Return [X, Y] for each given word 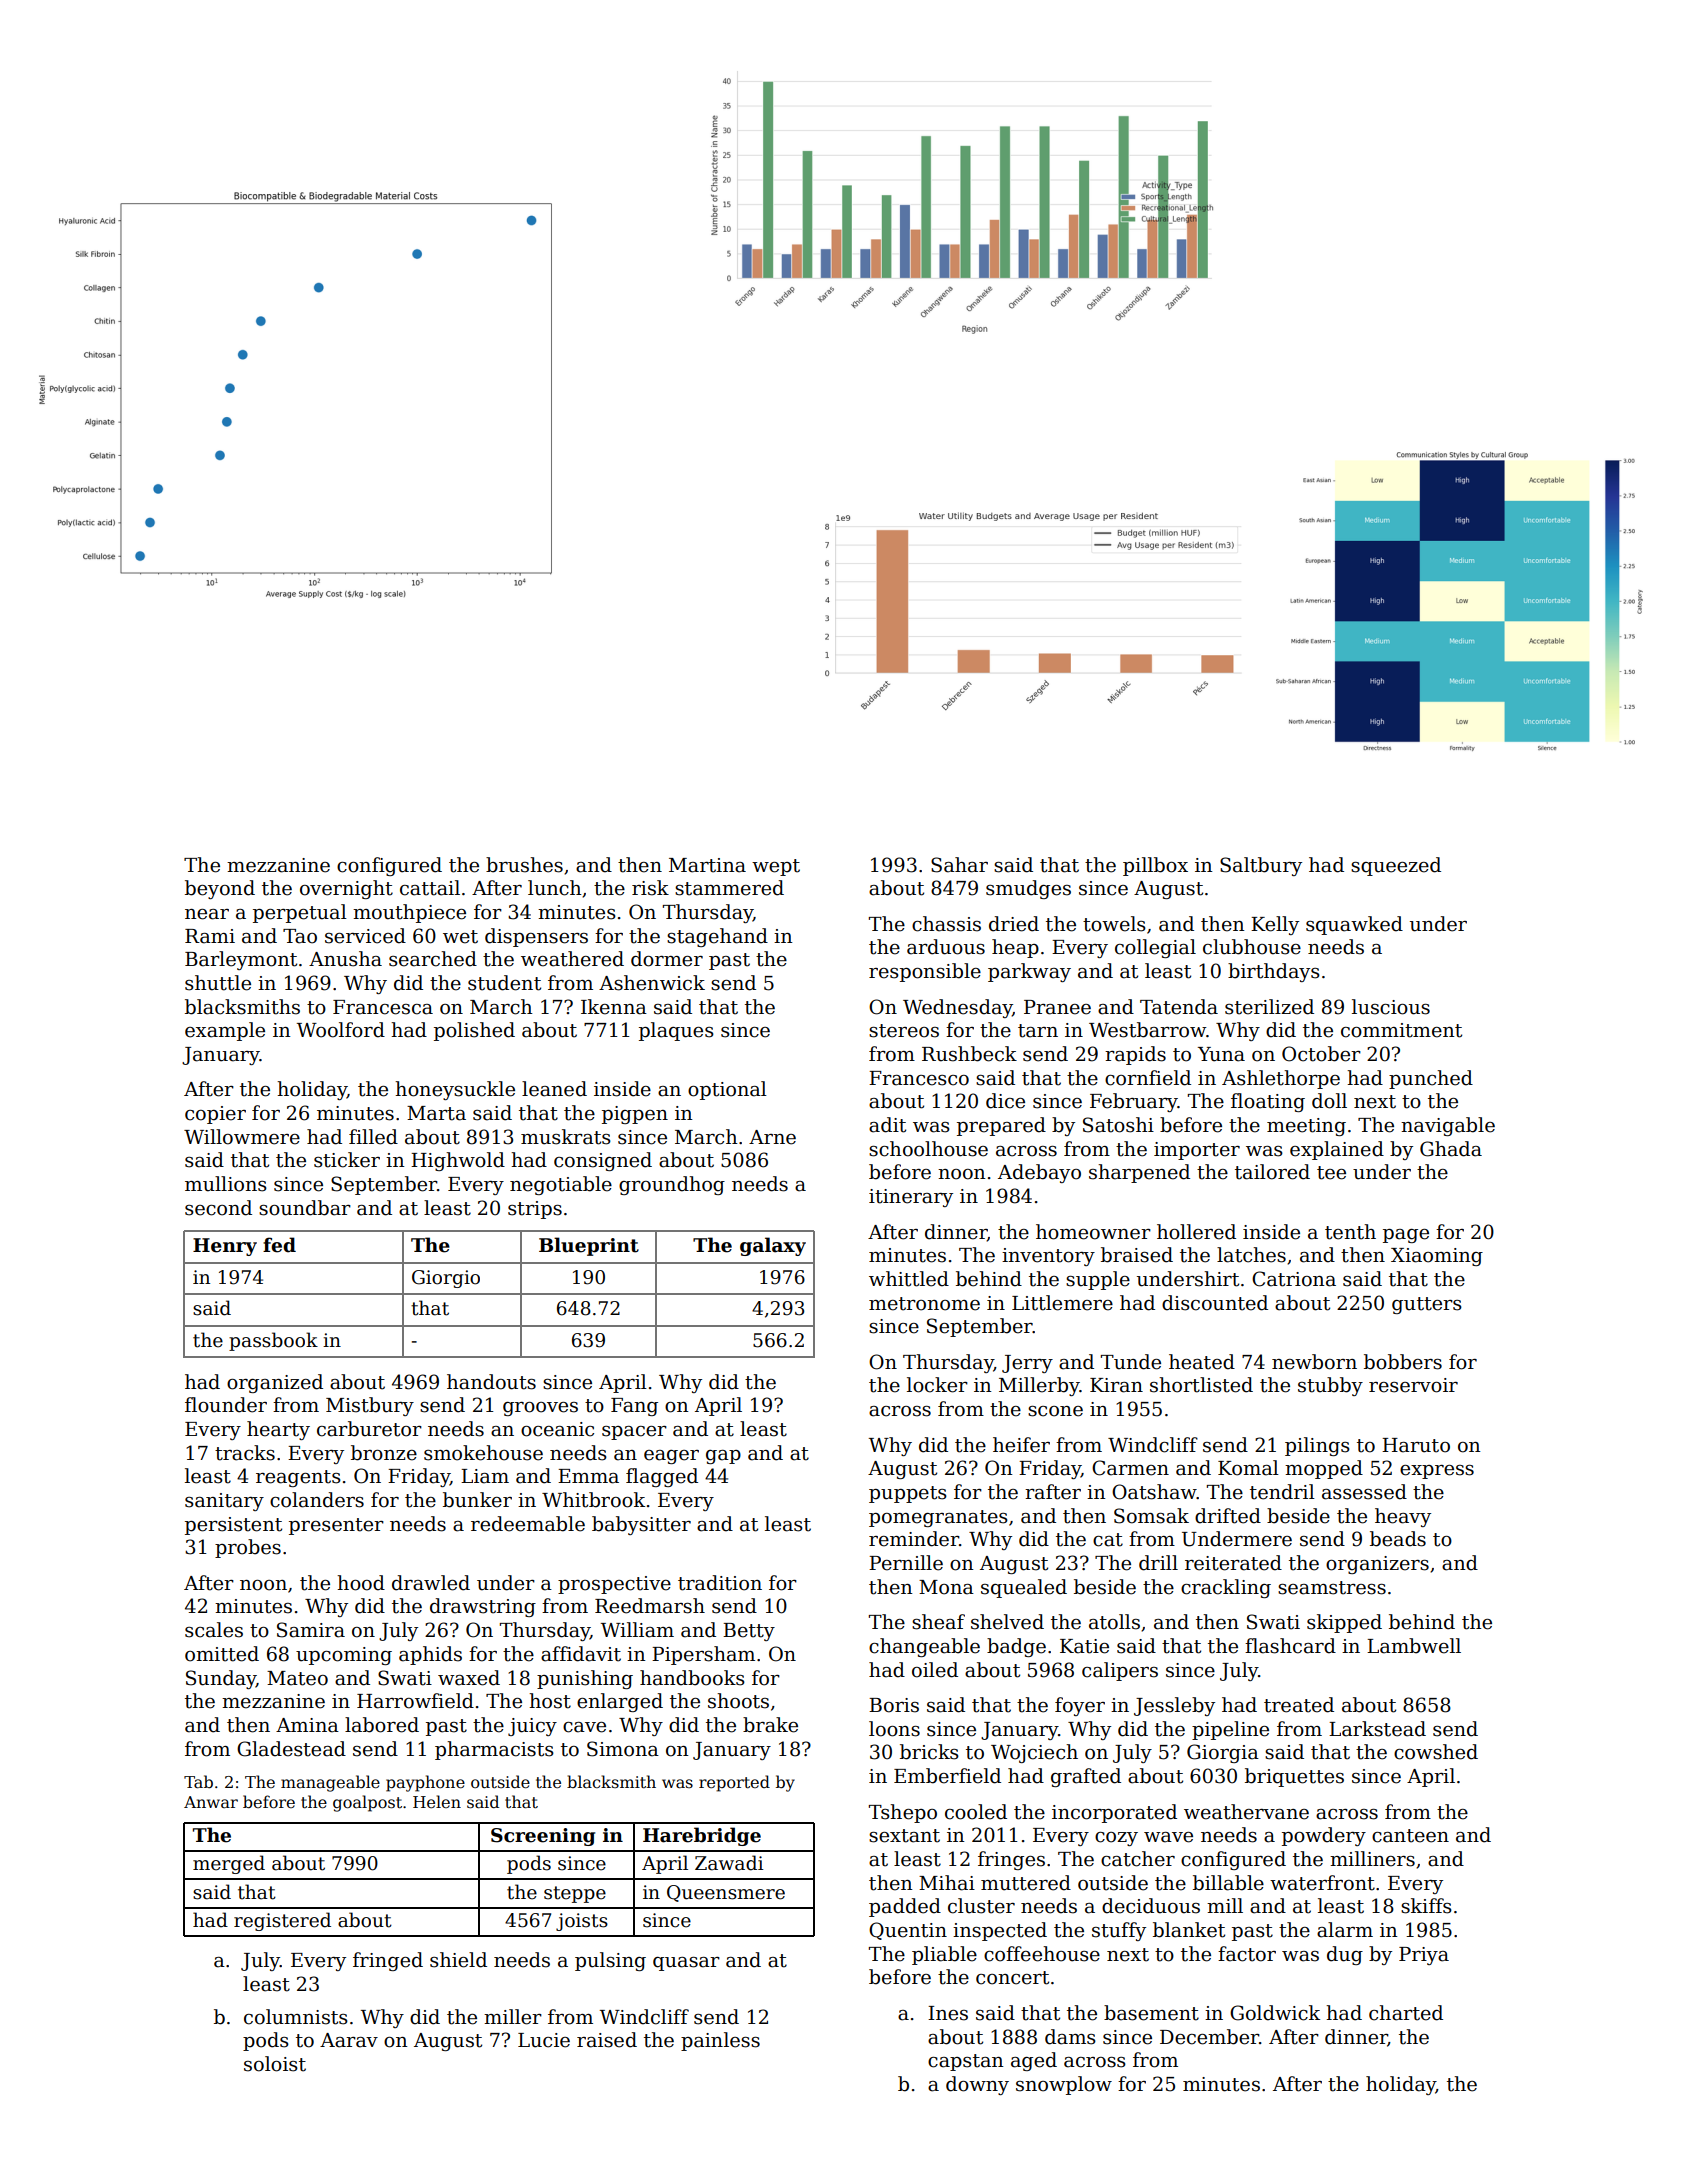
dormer [667, 959]
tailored [1272, 1172]
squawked [1354, 925]
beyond [220, 889]
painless [720, 2041]
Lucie [544, 2040]
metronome [924, 1304]
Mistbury [370, 1406]
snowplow [1064, 2085]
